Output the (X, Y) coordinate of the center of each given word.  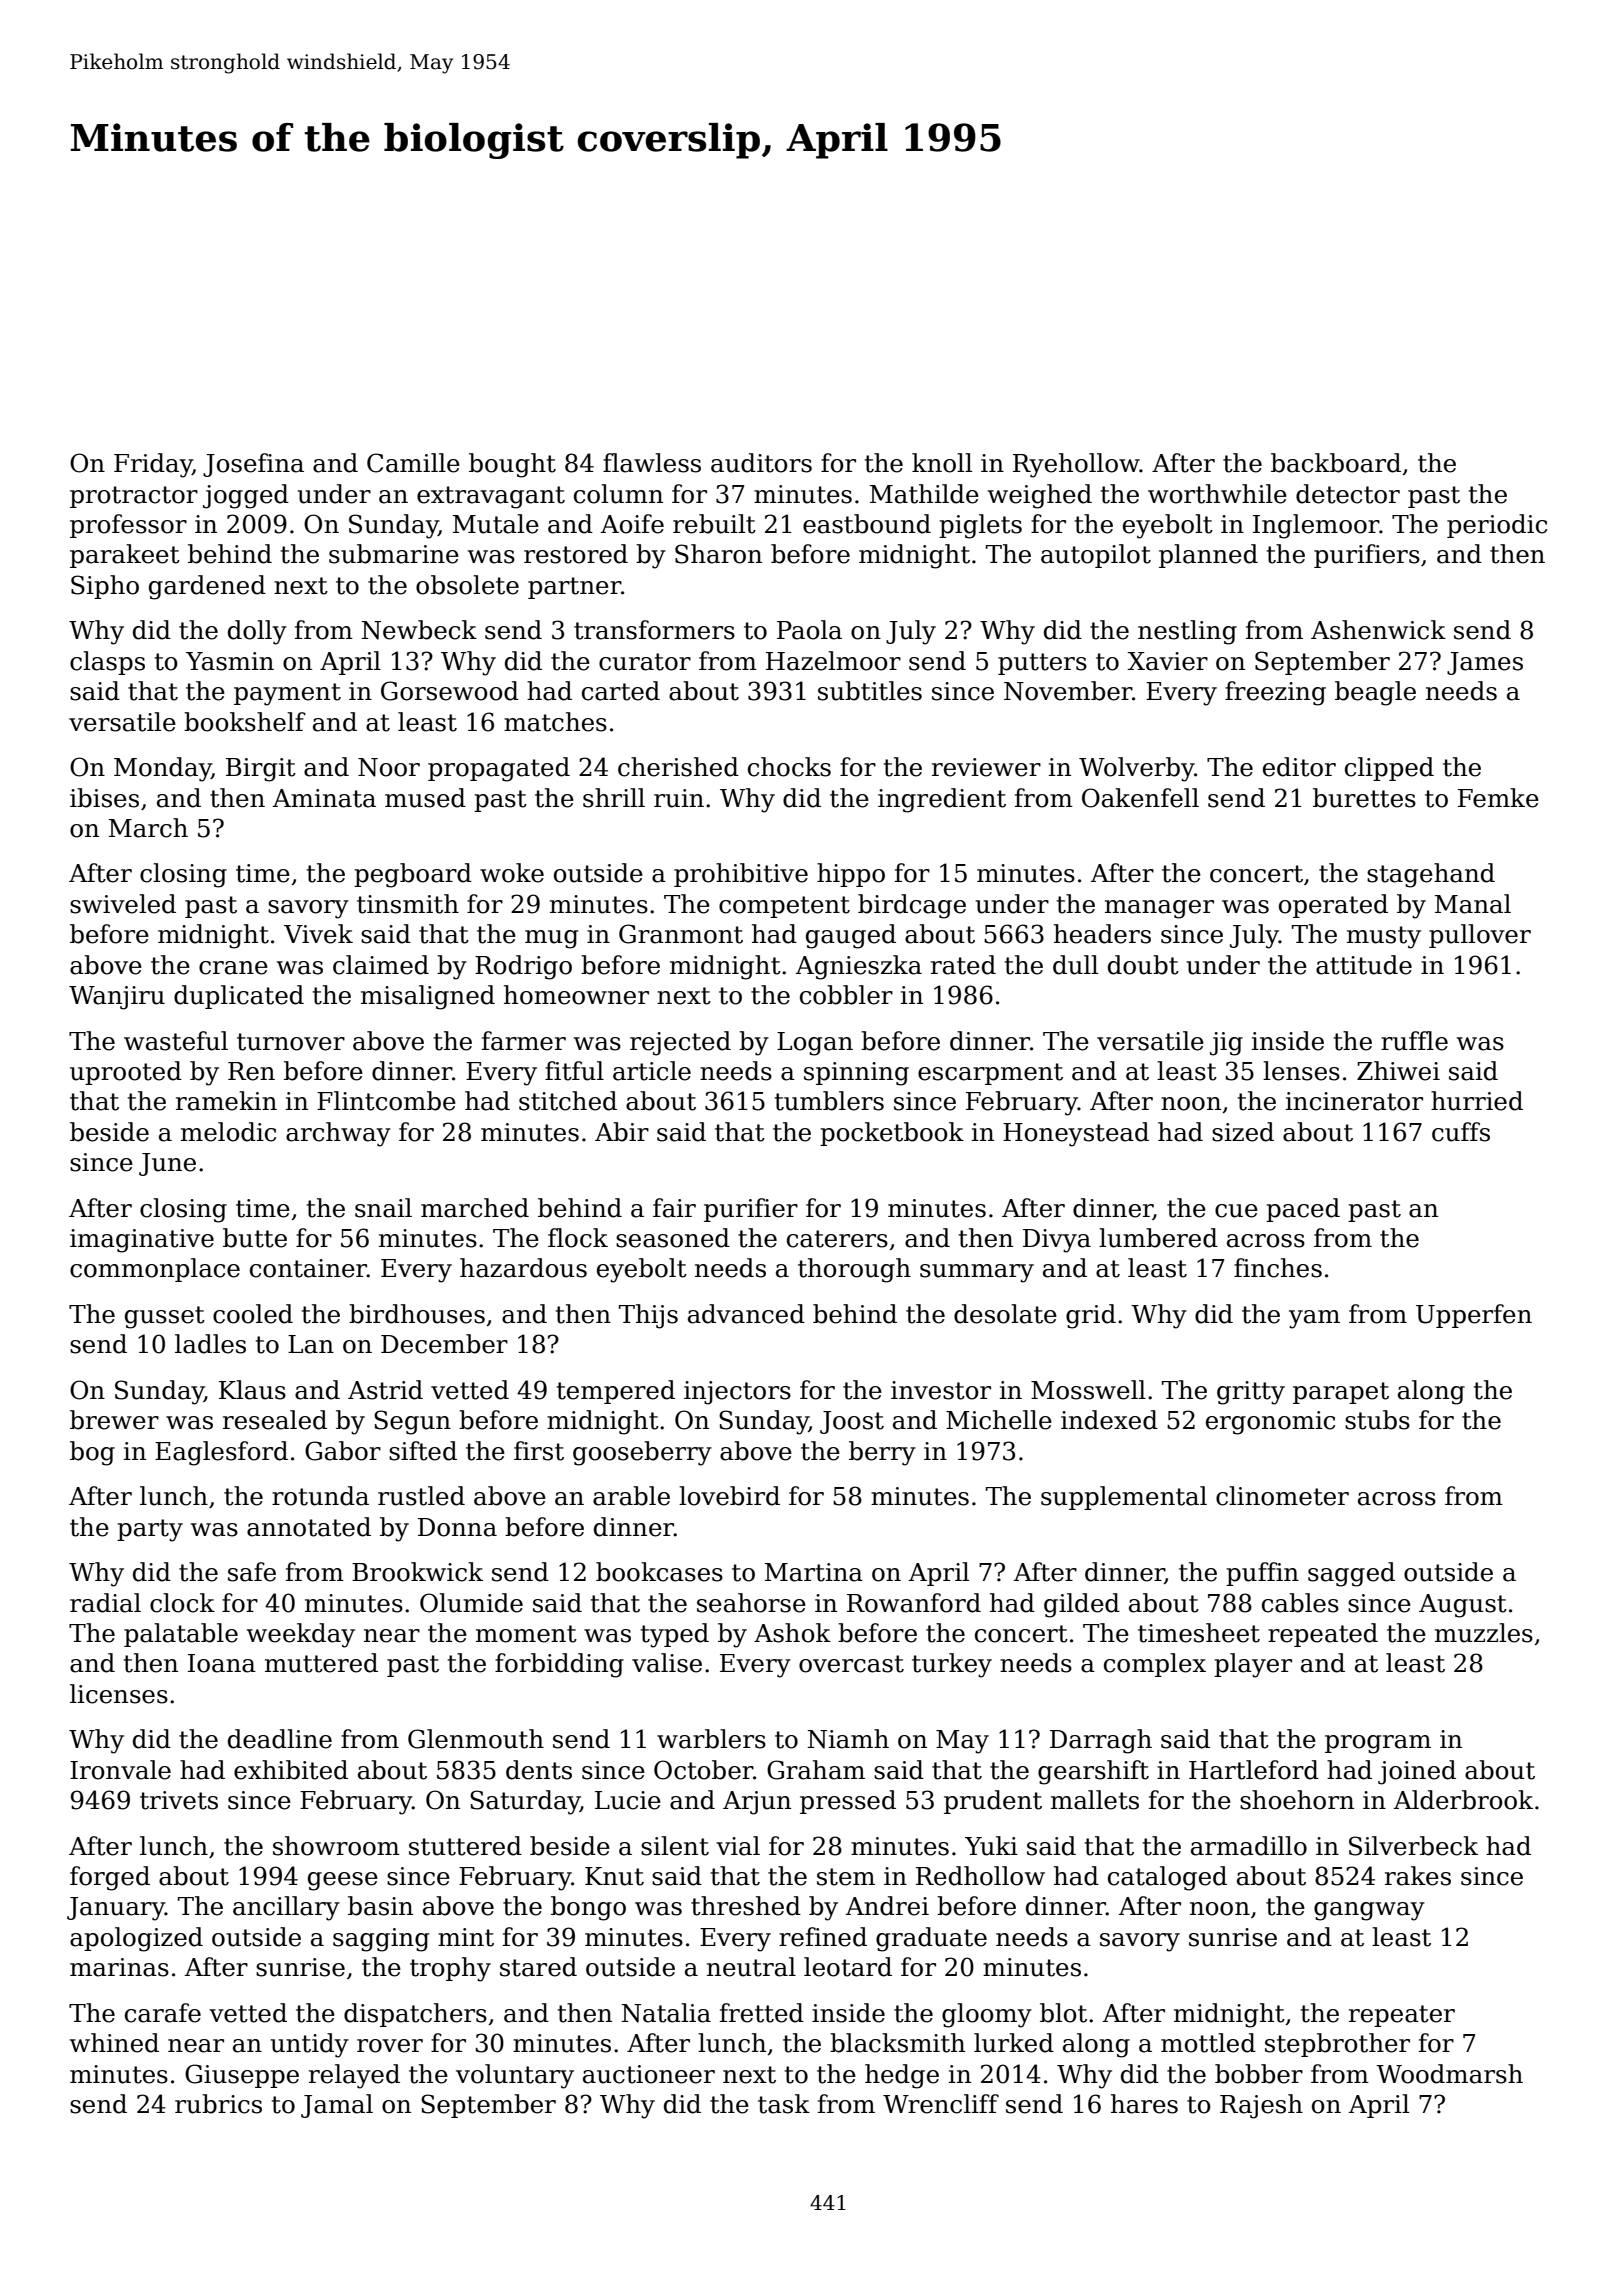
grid (1091, 1316)
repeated (1323, 1635)
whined (114, 2043)
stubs (1377, 1420)
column (618, 494)
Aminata (324, 798)
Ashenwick (1378, 630)
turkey (952, 1665)
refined (823, 1937)
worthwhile (1217, 494)
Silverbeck (1413, 1846)
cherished (678, 767)
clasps (107, 663)
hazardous (523, 1268)
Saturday (525, 1802)
